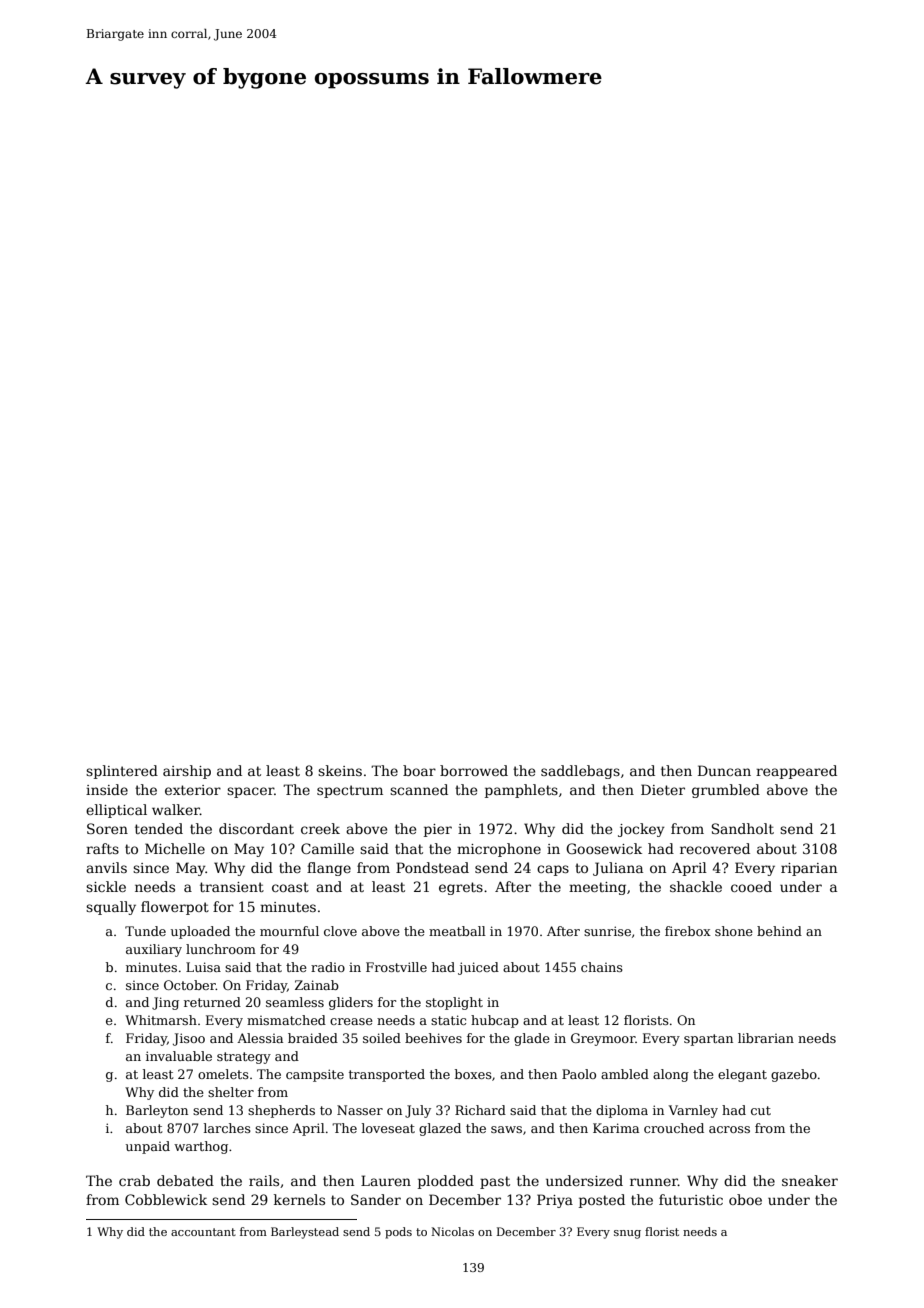 The image size is (924, 1308). I want to click on transported, so click(387, 1075).
